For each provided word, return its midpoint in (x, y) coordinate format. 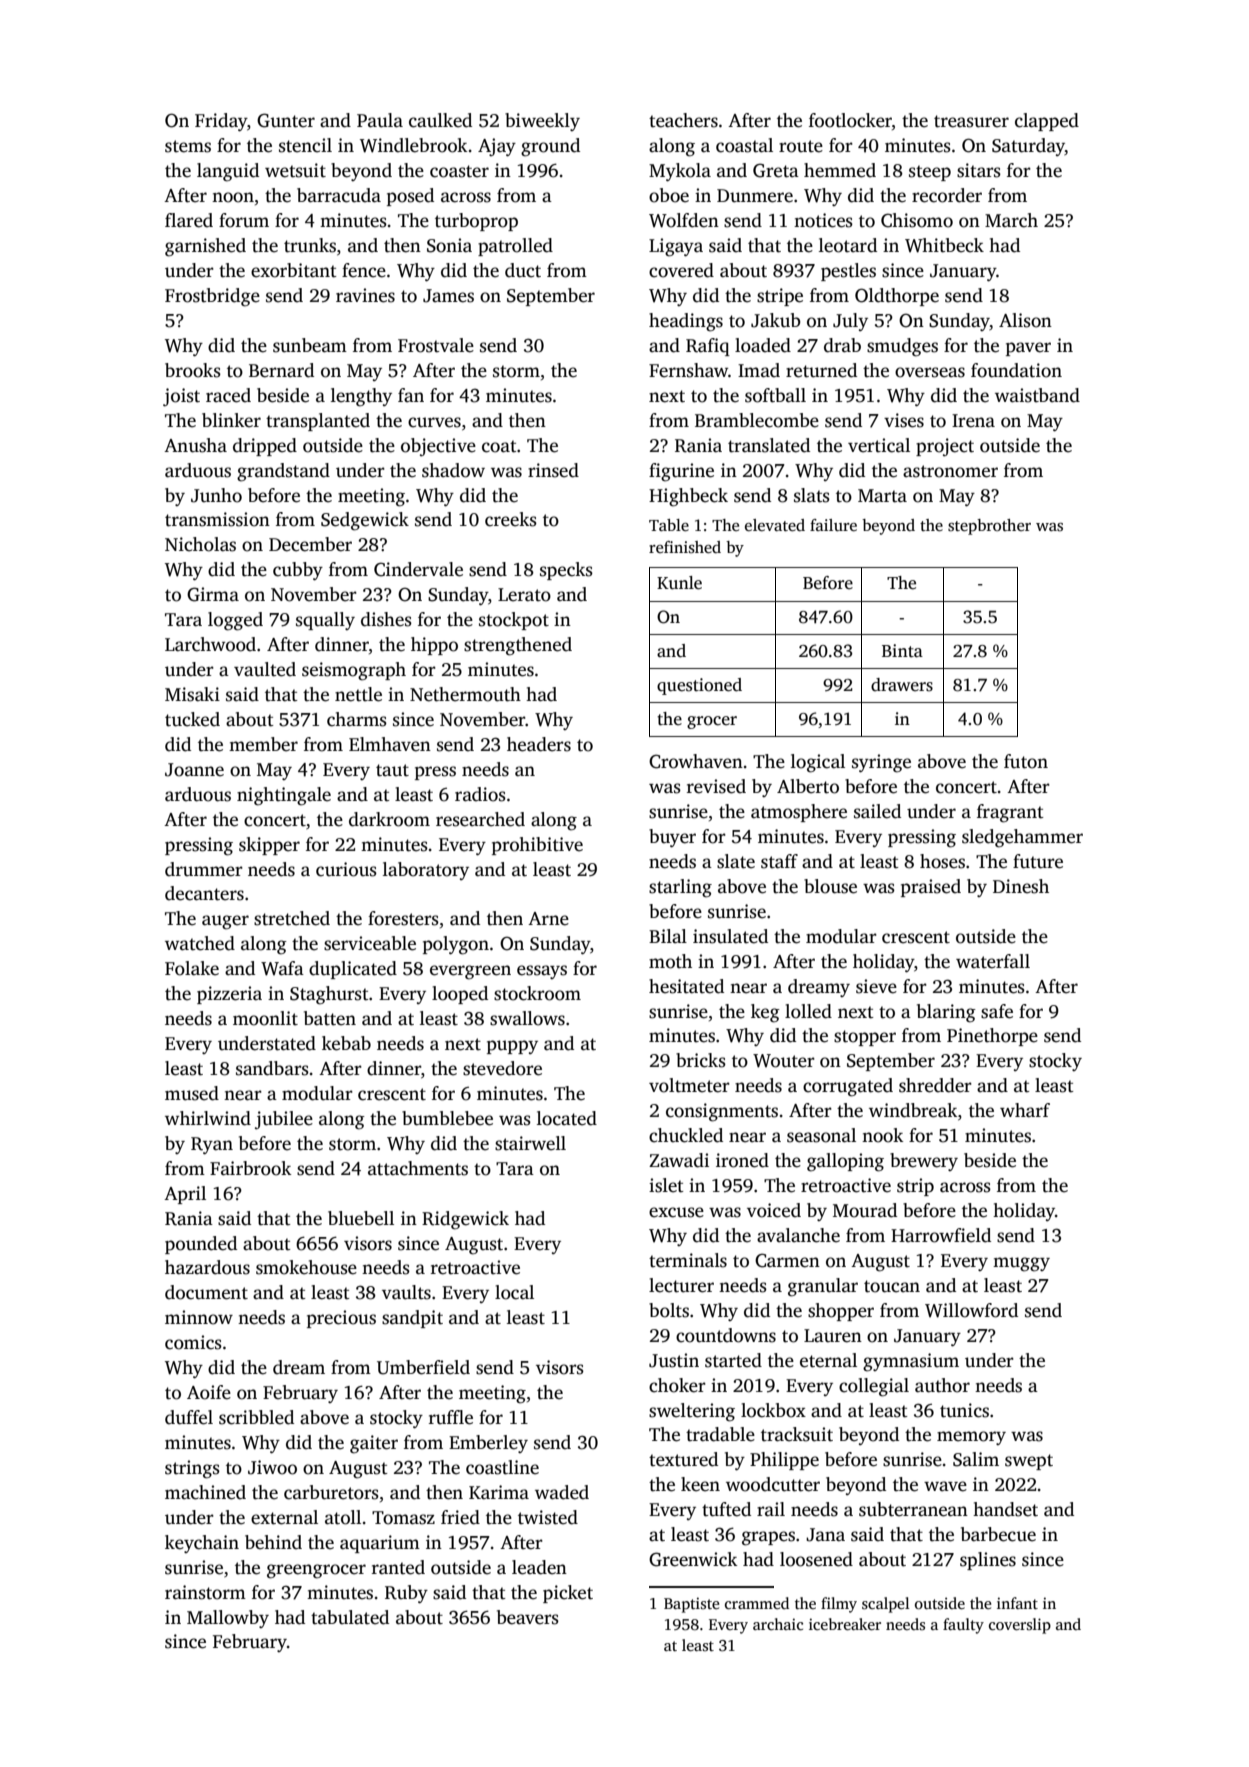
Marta (882, 496)
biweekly (542, 122)
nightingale (284, 796)
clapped (1047, 122)
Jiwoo (272, 1467)
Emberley (488, 1444)
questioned (699, 686)
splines (988, 1561)
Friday (221, 122)
